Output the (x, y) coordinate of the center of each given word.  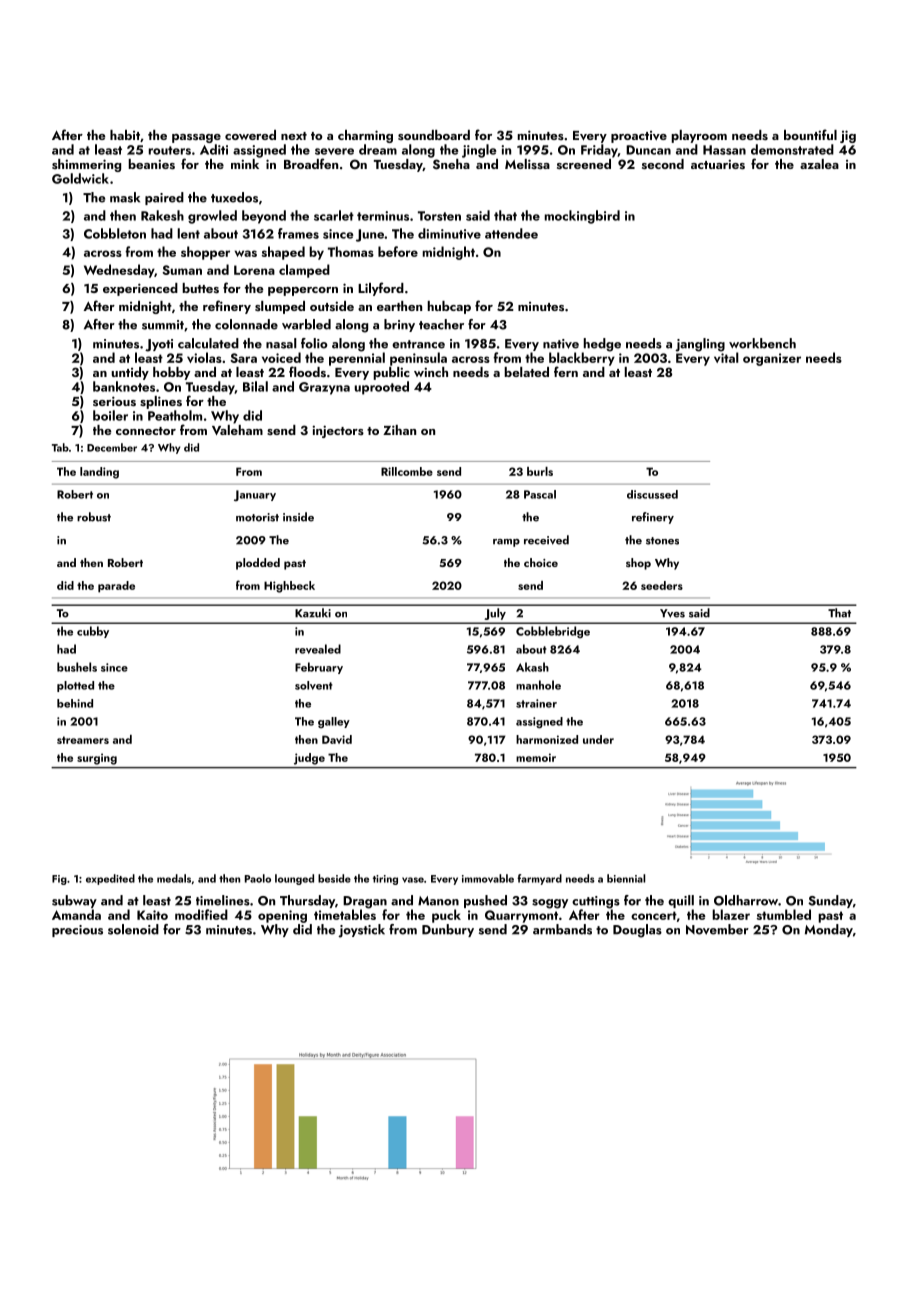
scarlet (334, 215)
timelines (223, 900)
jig (848, 136)
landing (99, 473)
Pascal (540, 494)
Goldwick (80, 178)
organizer (772, 359)
